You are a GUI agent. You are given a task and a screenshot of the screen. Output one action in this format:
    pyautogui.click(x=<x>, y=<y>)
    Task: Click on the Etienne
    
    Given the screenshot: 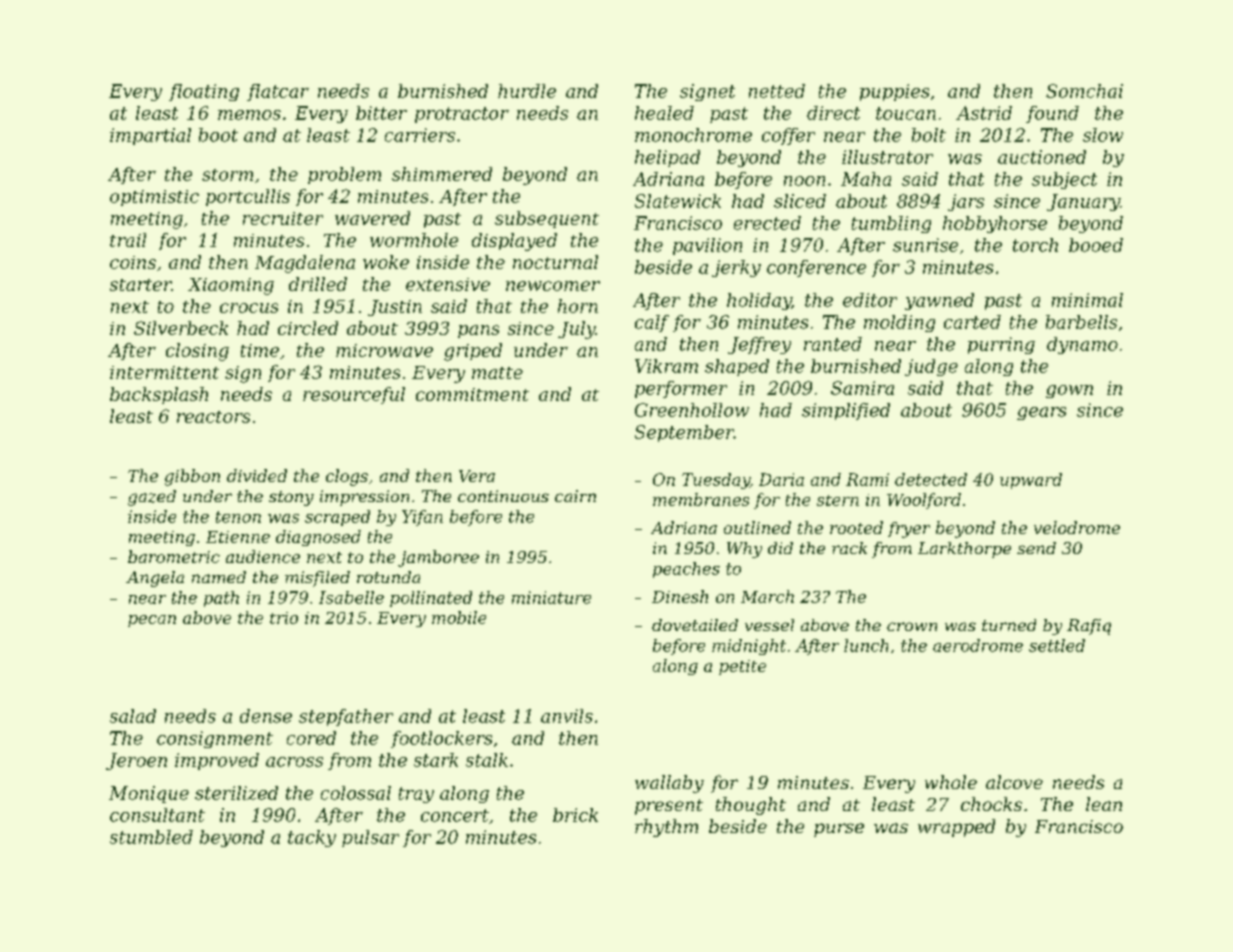 What is the action you would take?
    pyautogui.click(x=238, y=537)
